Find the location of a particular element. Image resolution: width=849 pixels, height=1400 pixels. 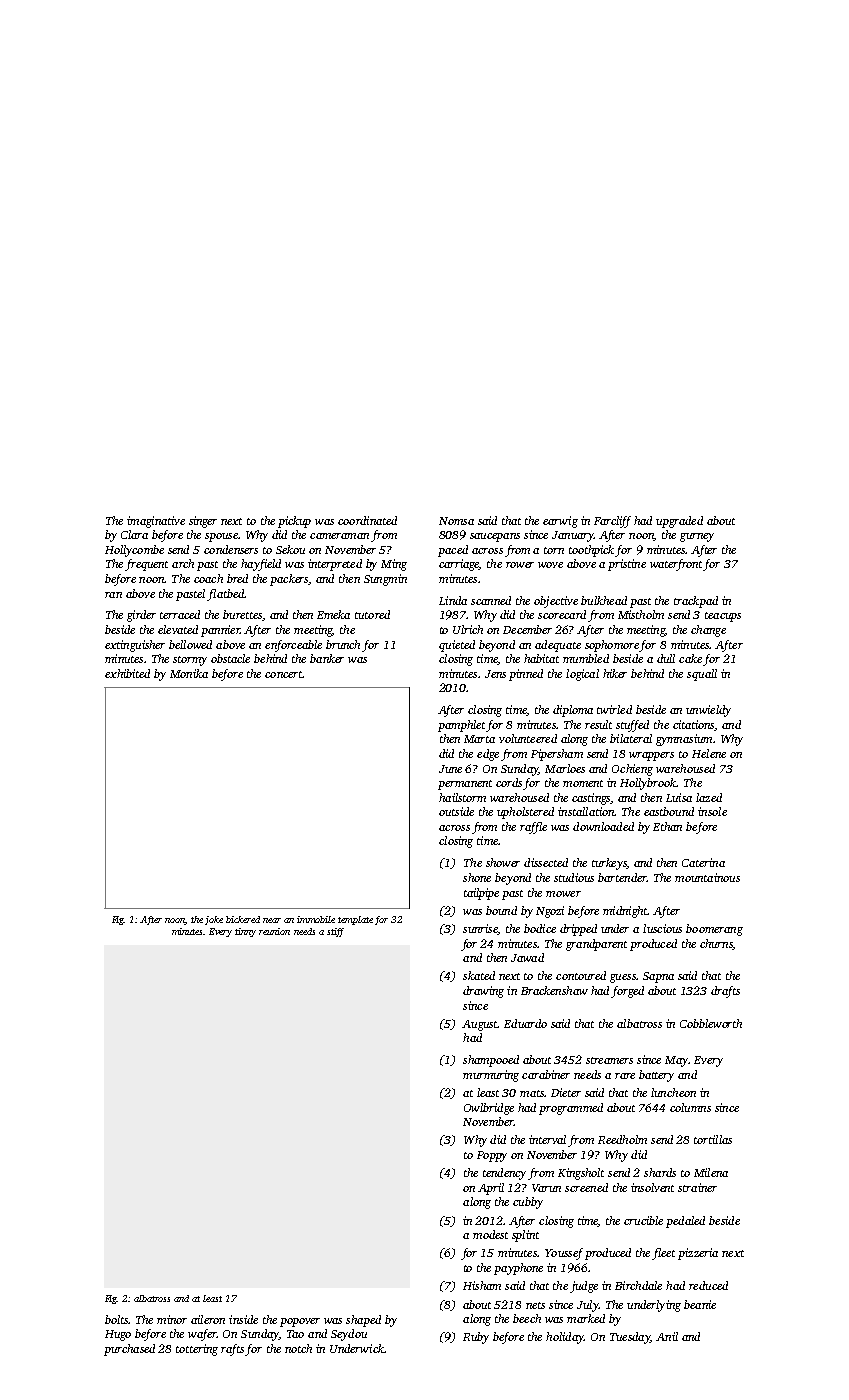

bolts is located at coordinates (116, 1319).
